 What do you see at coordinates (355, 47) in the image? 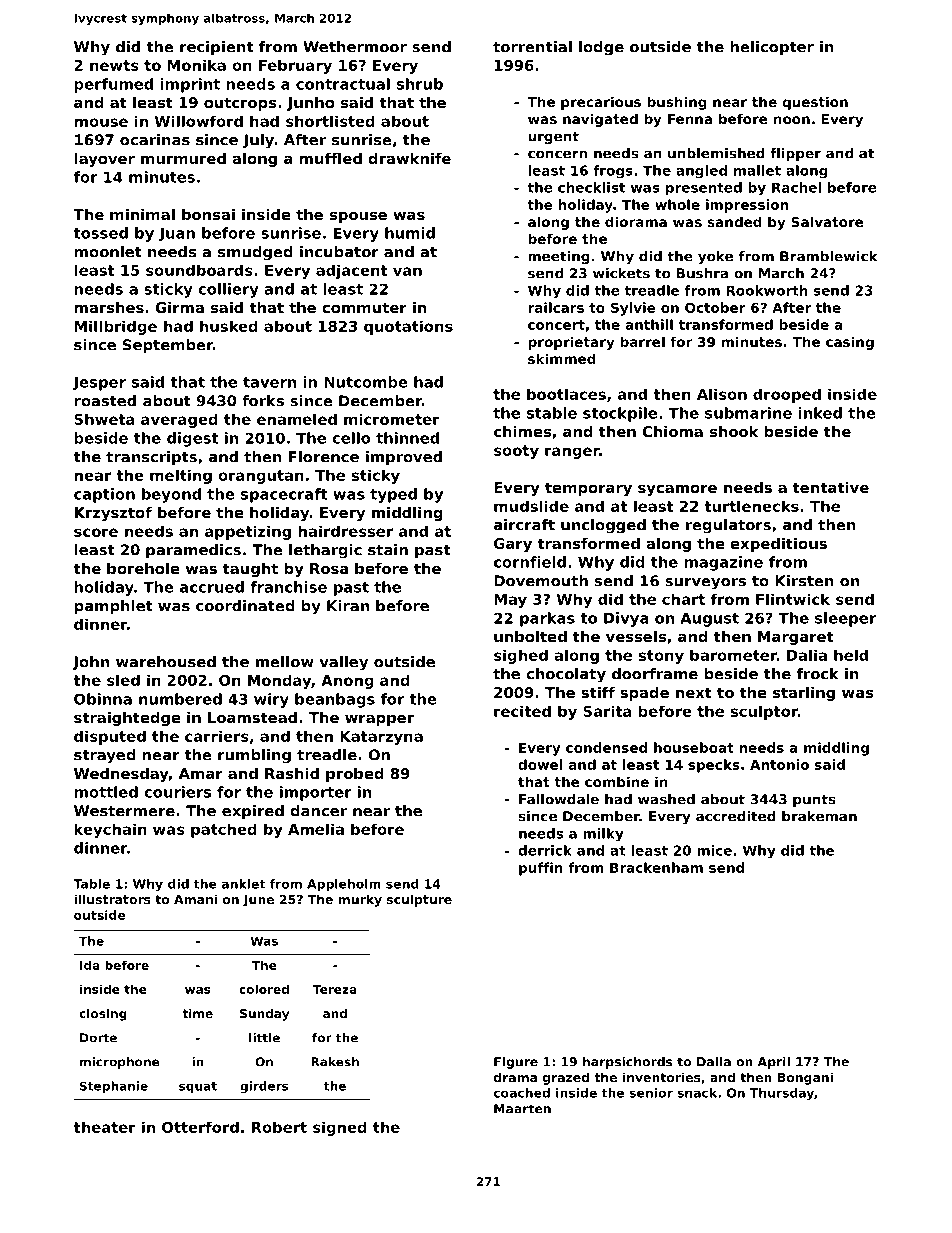
I see `Wethermoor` at bounding box center [355, 47].
